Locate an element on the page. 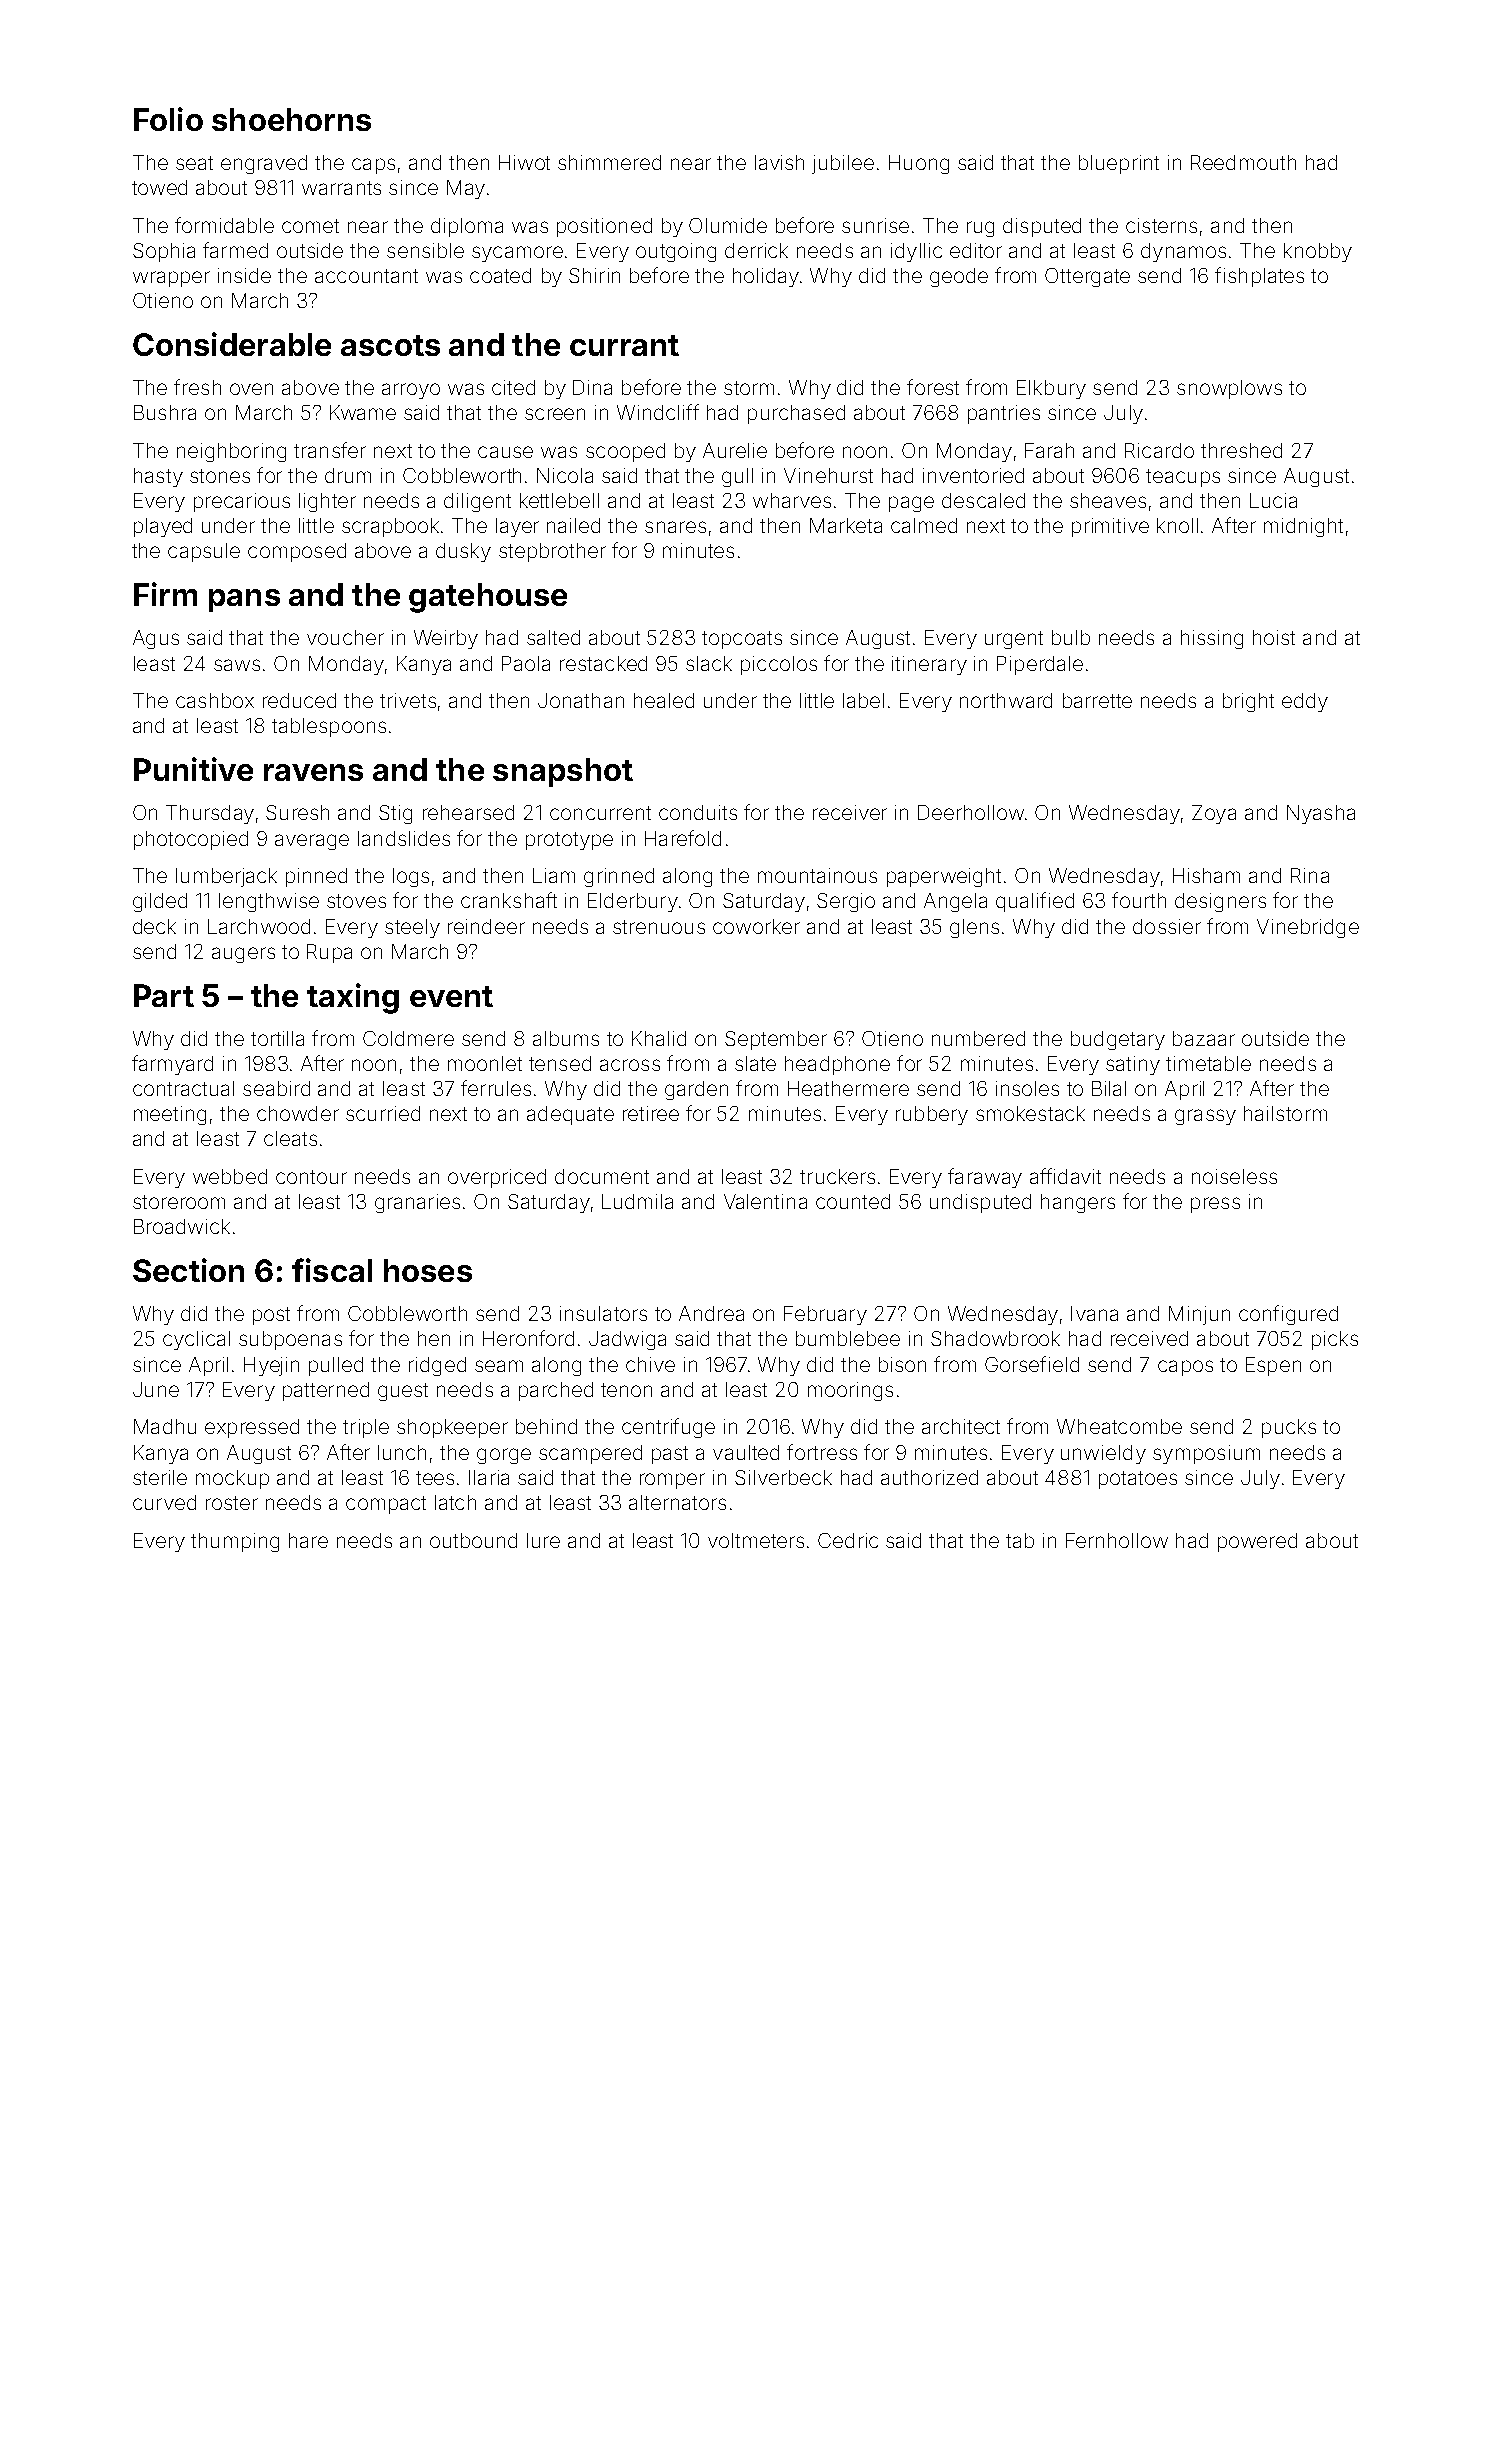 The image size is (1496, 2464). Punitive is located at coordinates (193, 769).
